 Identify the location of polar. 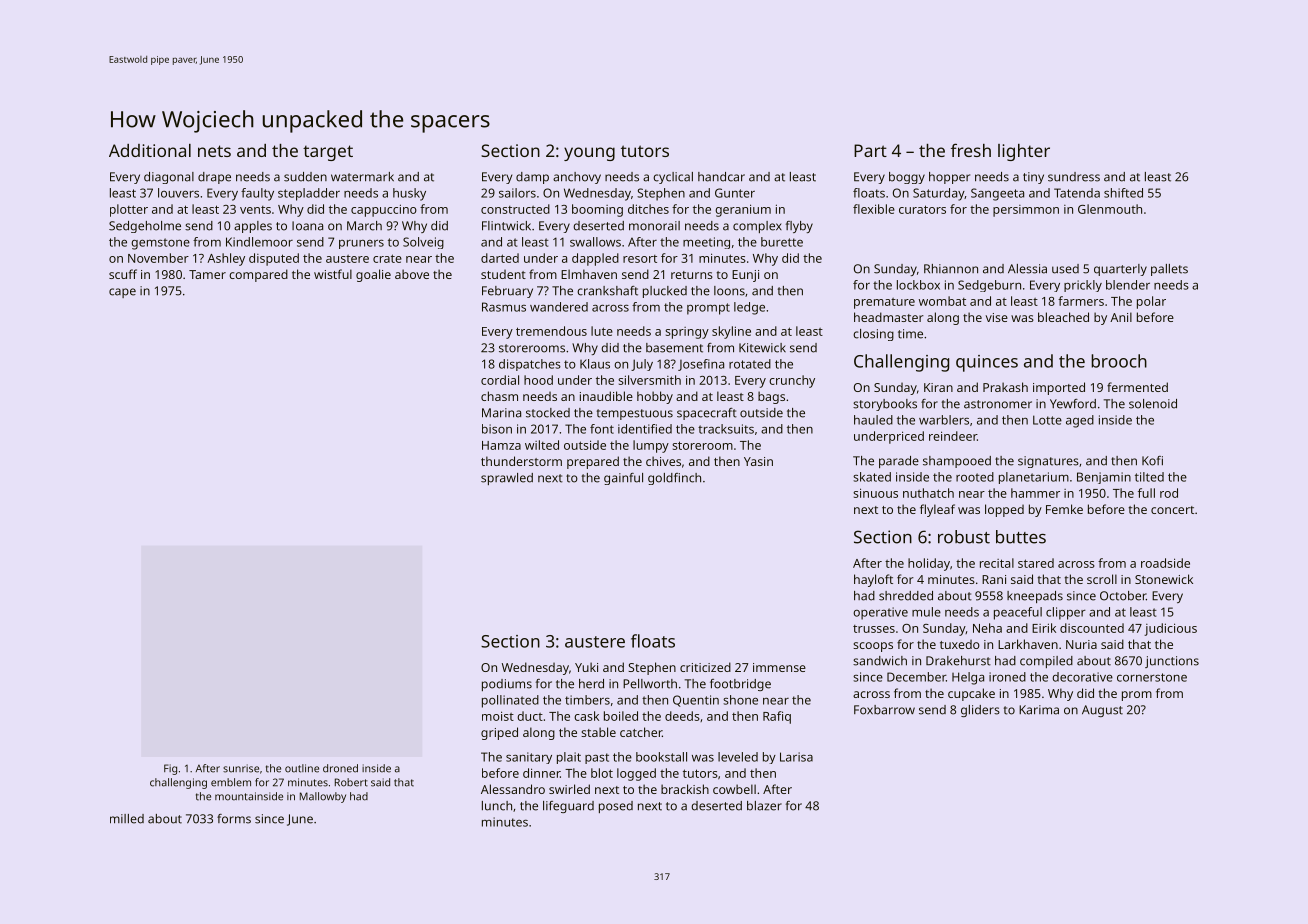
(1151, 302).
